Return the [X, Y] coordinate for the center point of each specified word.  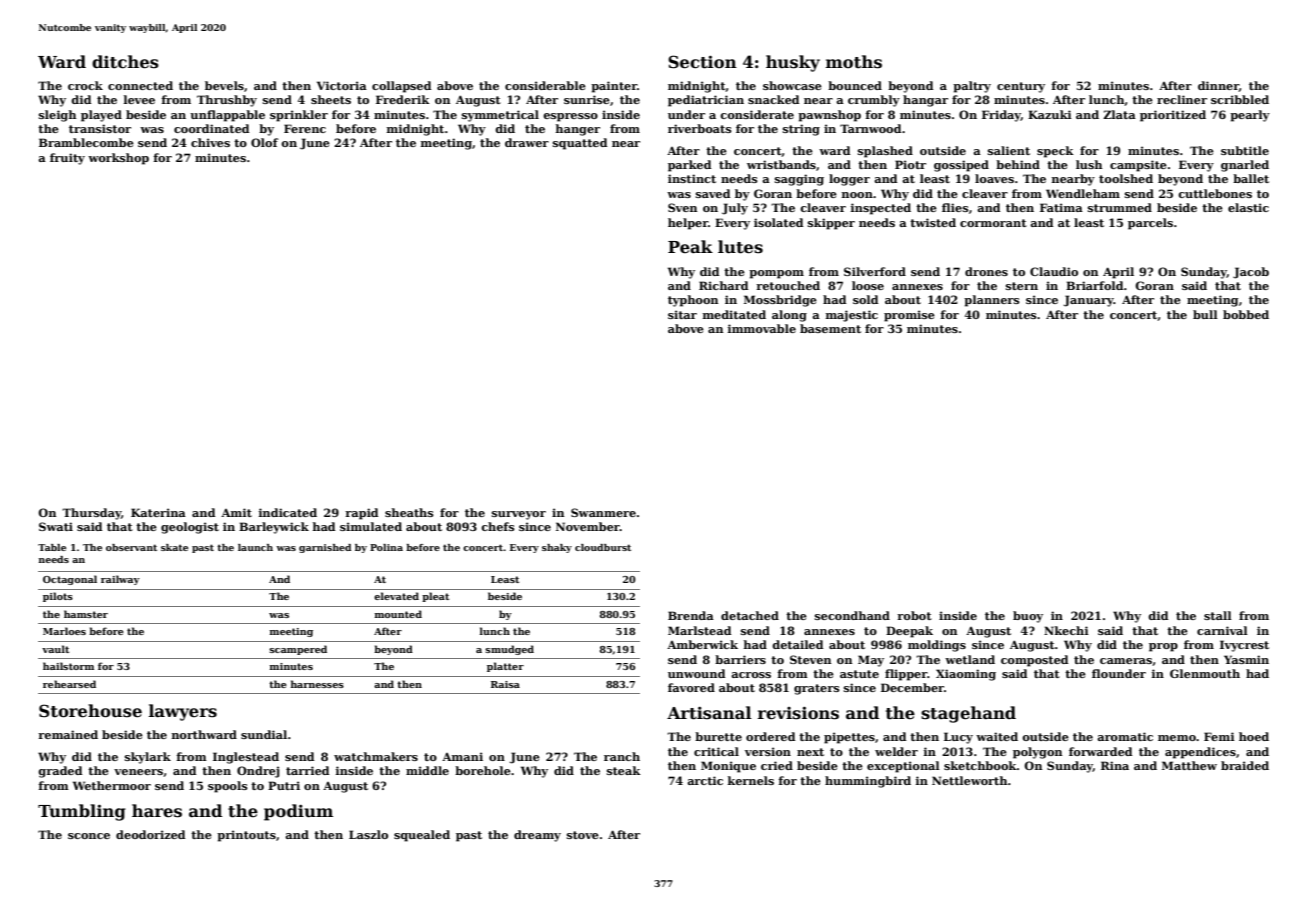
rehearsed [69, 684]
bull [1205, 314]
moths [854, 62]
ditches [125, 62]
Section [702, 62]
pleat [435, 597]
